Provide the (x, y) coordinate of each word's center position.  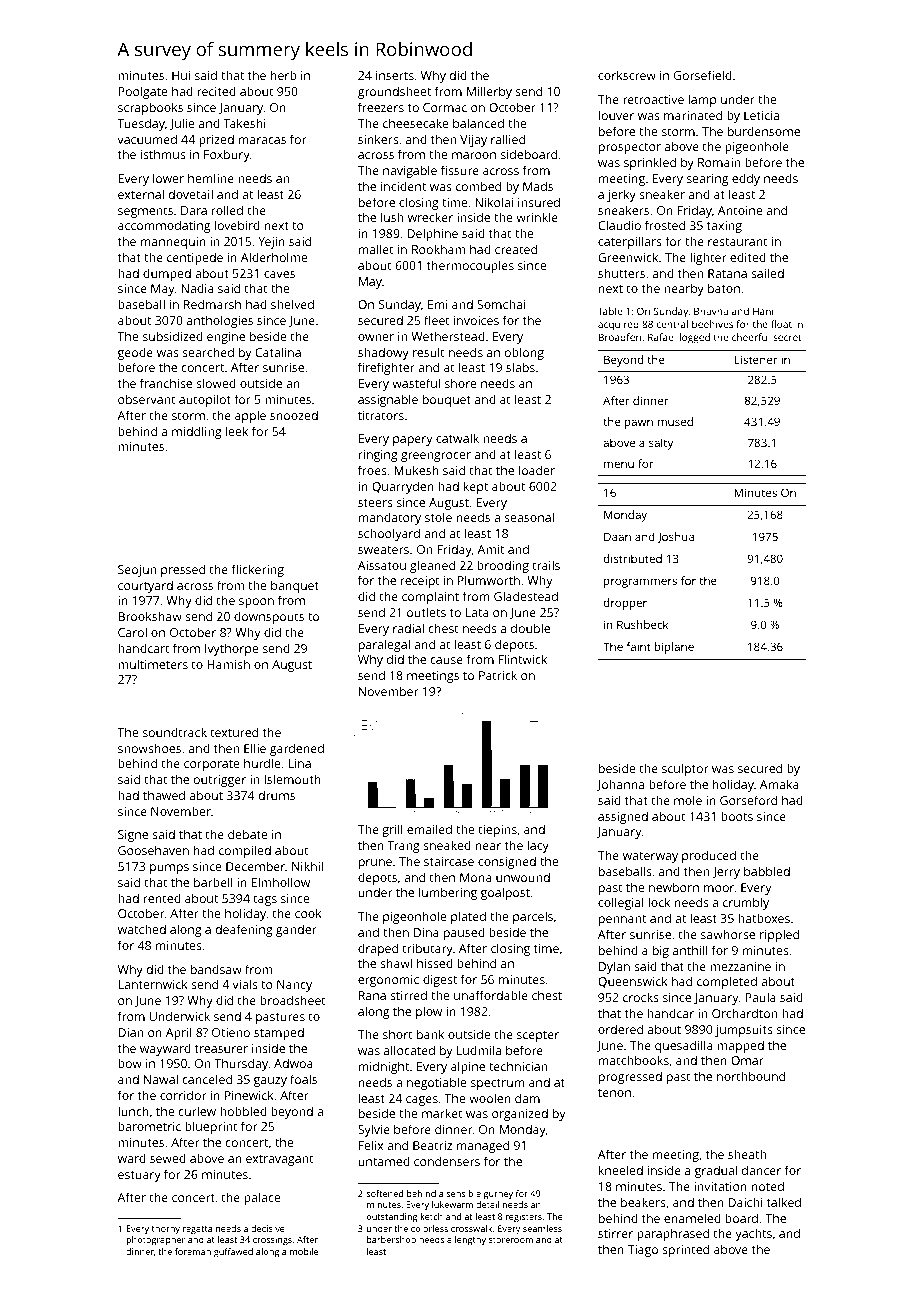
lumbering (448, 893)
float (781, 324)
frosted (665, 225)
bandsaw (216, 969)
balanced (478, 123)
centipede (195, 259)
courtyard (145, 587)
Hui (181, 75)
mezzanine (740, 966)
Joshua (675, 537)
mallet (376, 249)
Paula (760, 997)
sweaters (383, 550)
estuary (139, 1176)
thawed (164, 795)
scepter (538, 1036)
